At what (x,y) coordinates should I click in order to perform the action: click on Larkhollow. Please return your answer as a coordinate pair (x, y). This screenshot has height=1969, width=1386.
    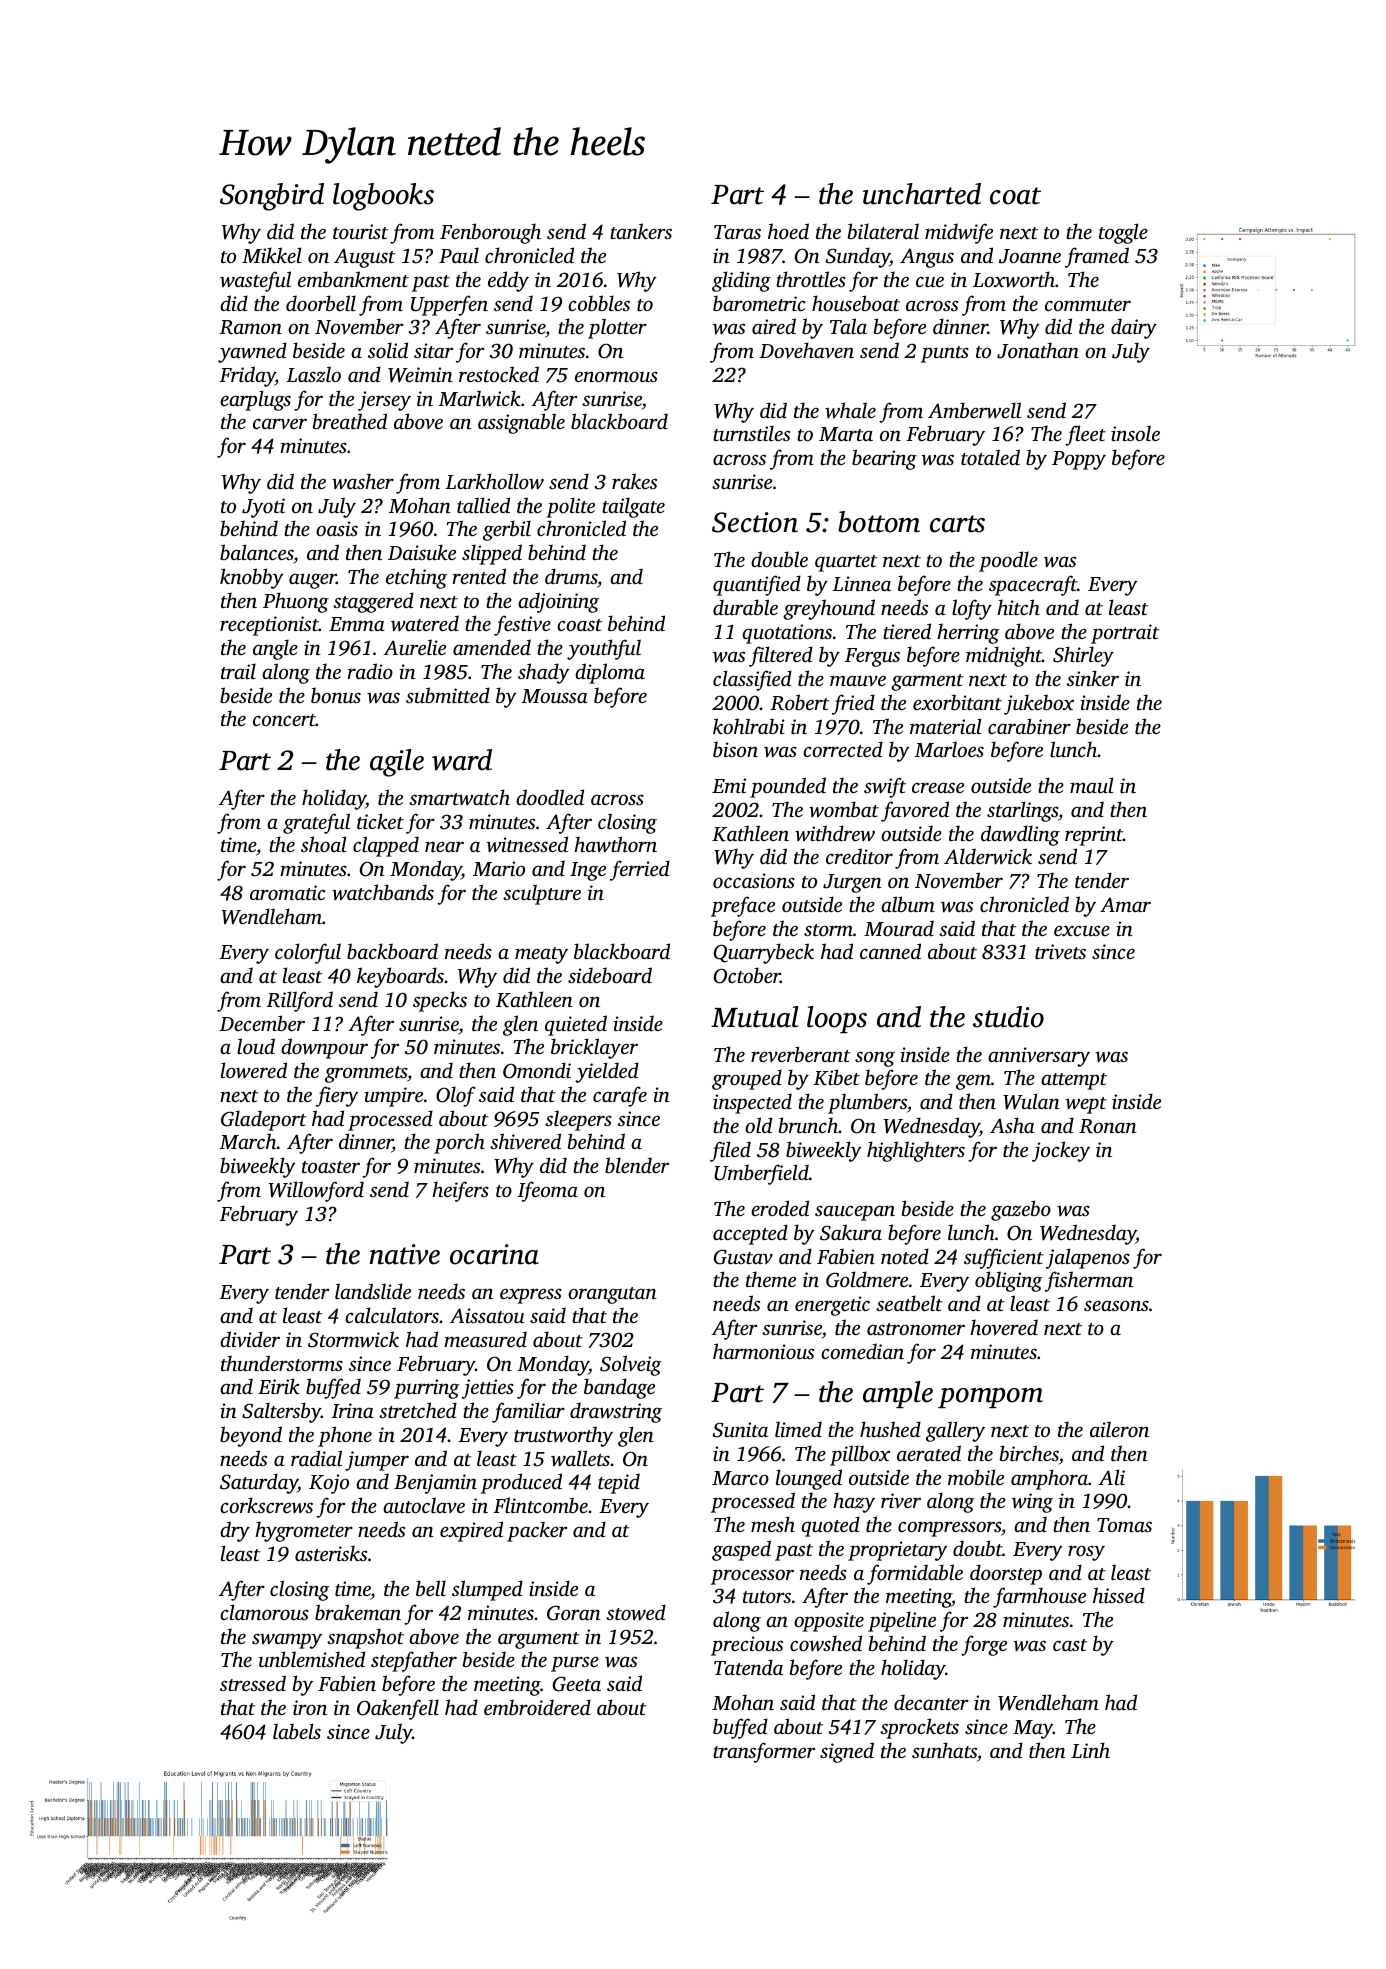
    Looking at the image, I should click on (494, 481).
